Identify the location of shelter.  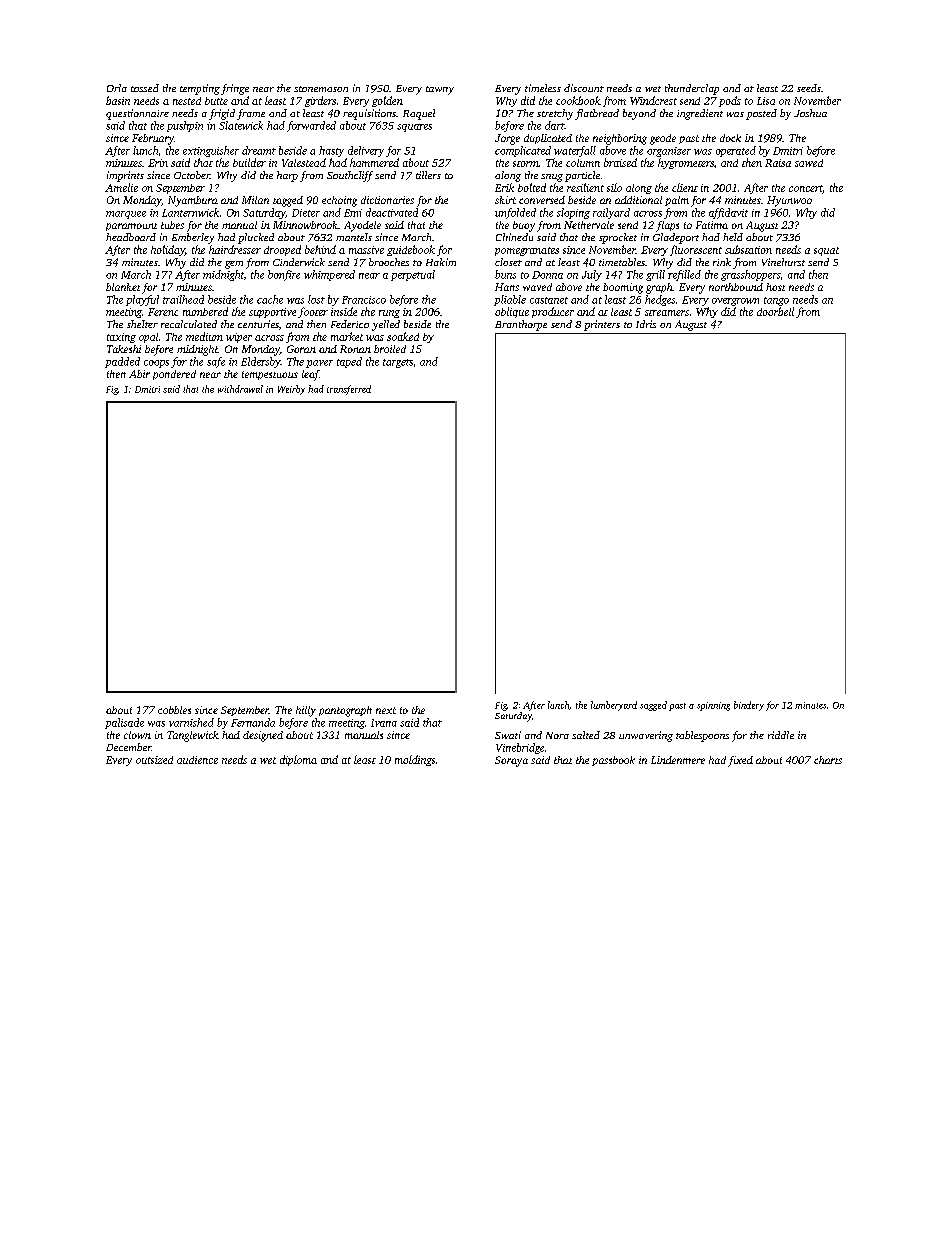
(142, 324).
